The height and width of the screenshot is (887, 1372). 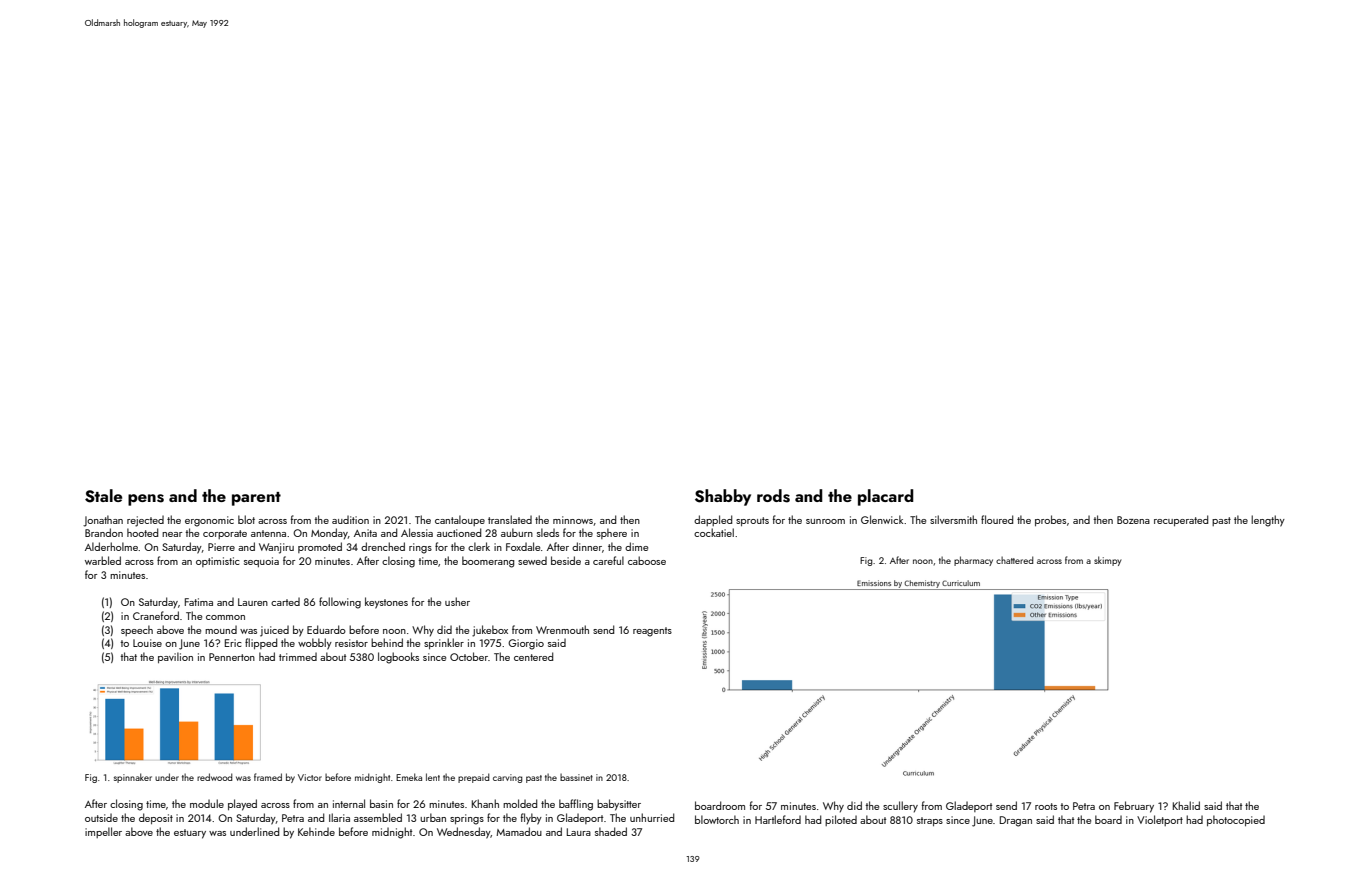 I want to click on translated, so click(x=510, y=519).
